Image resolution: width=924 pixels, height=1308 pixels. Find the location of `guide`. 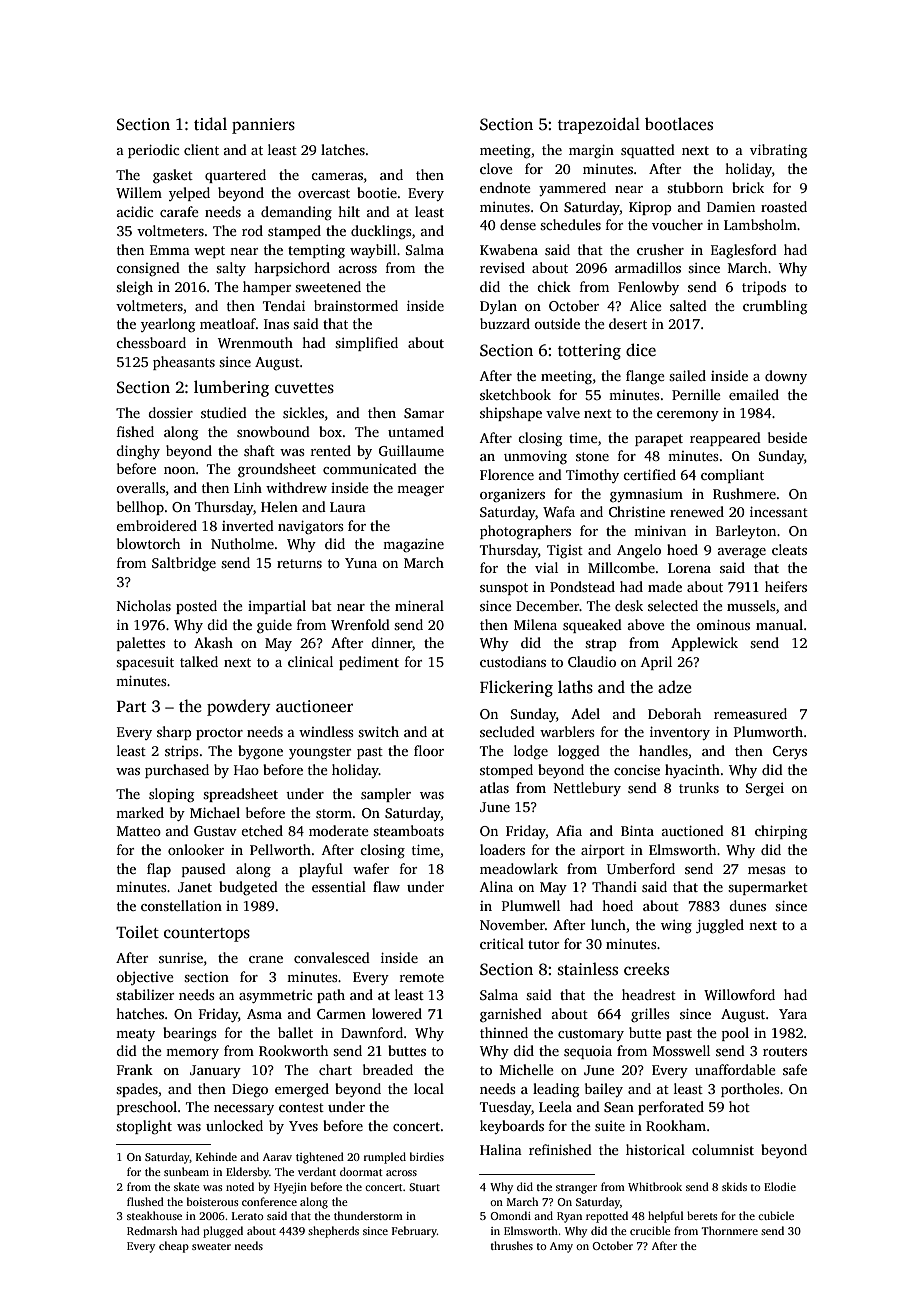

guide is located at coordinates (274, 626).
